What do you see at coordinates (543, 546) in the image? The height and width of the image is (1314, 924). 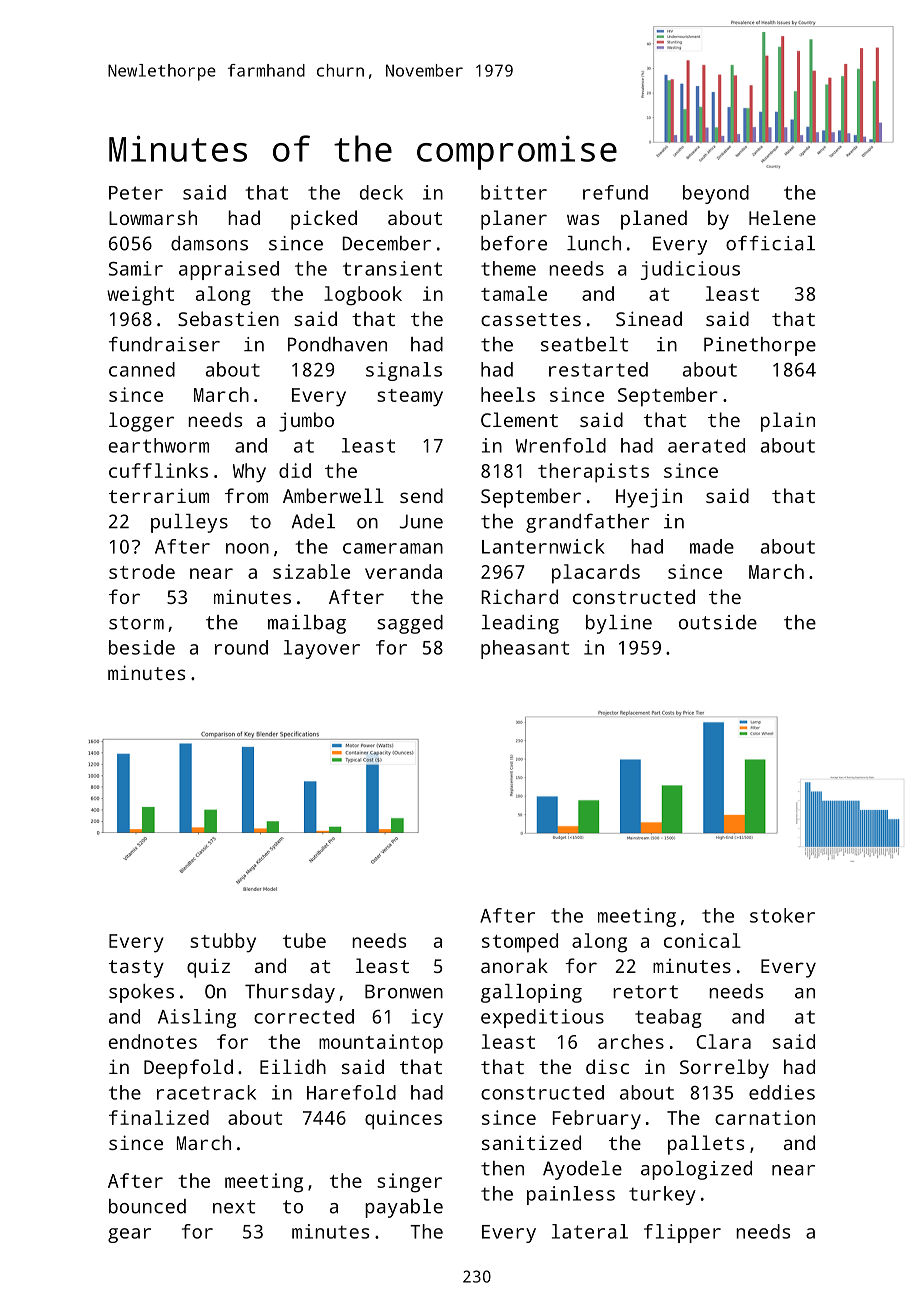 I see `Lanternwick` at bounding box center [543, 546].
